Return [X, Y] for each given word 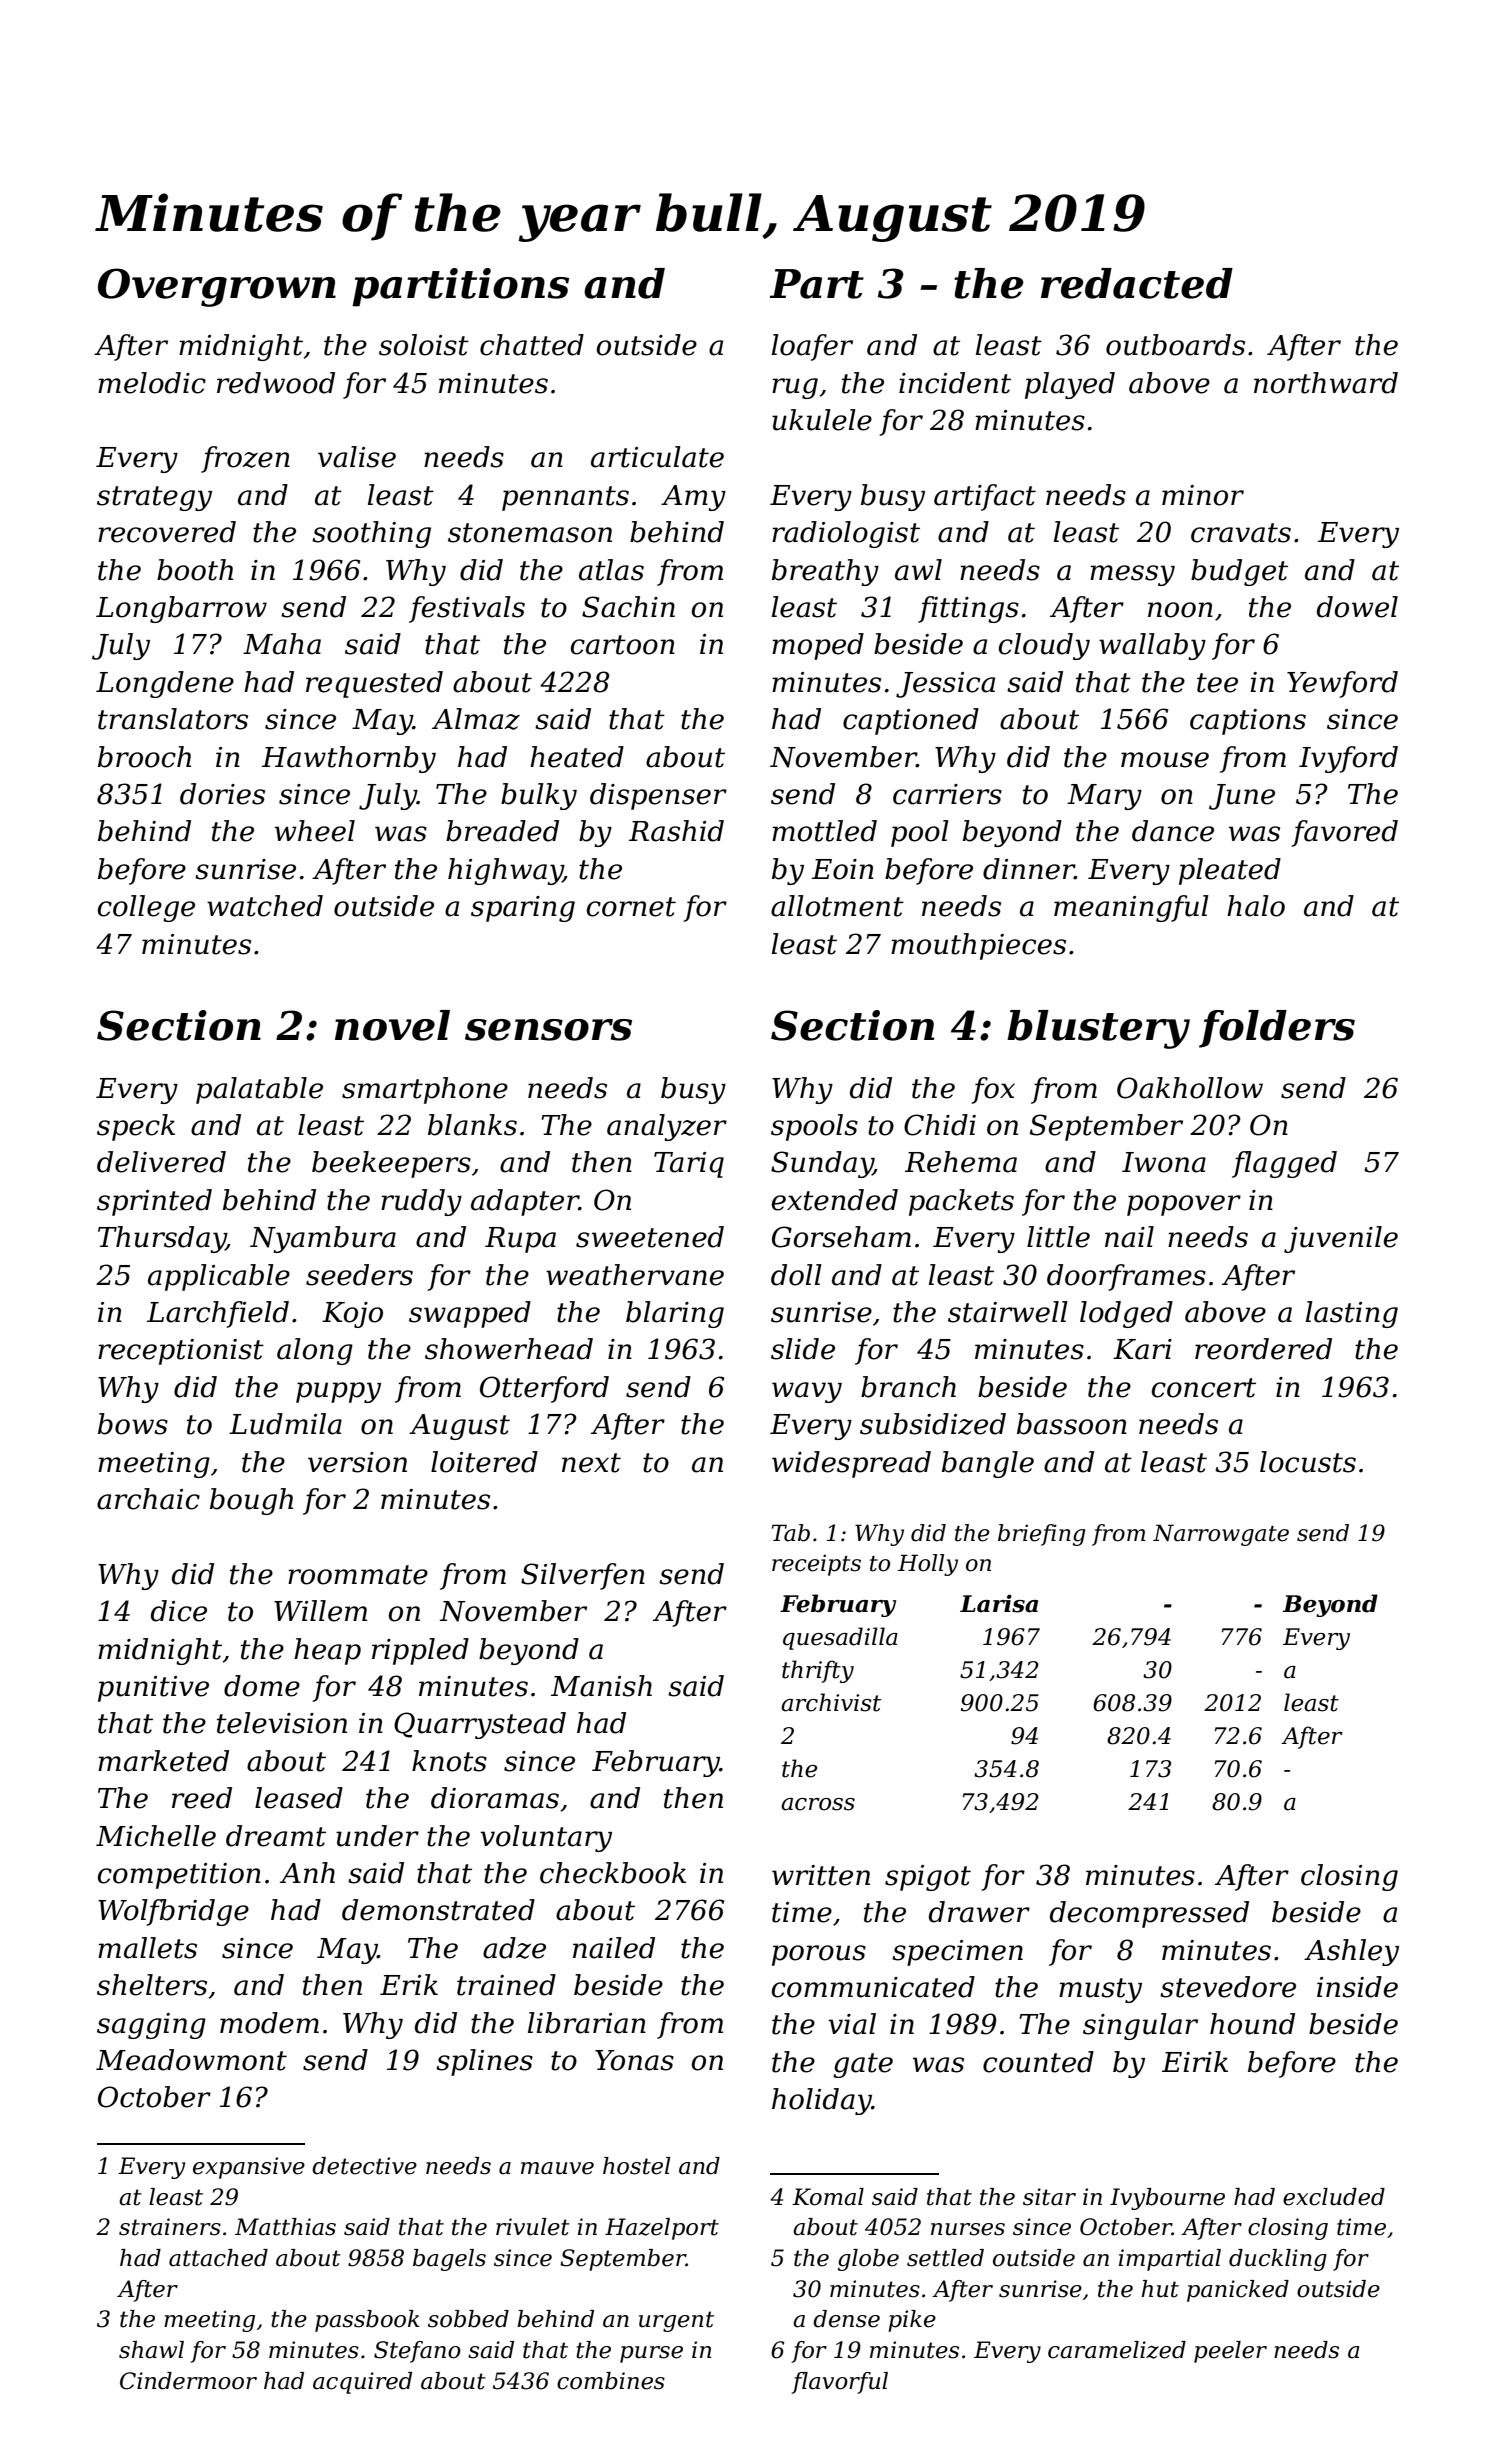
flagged [1284, 1164]
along [315, 1351]
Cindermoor [188, 2381]
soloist [424, 345]
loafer [812, 347]
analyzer [667, 1127]
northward [1326, 383]
